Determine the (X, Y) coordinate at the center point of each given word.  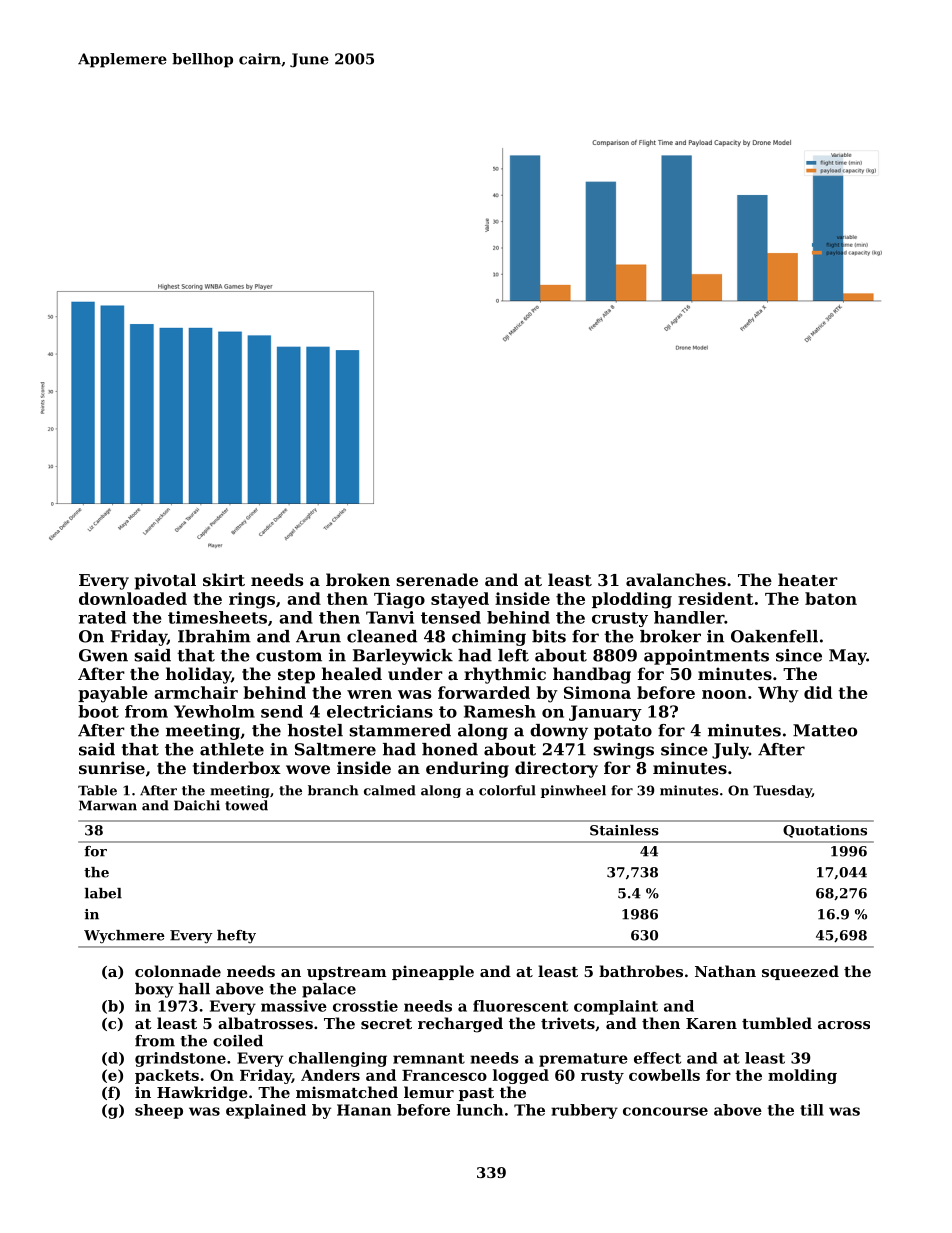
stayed (460, 600)
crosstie (365, 1006)
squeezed (800, 972)
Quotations (825, 831)
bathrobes (641, 971)
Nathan (725, 971)
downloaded (133, 598)
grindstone (180, 1059)
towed (246, 805)
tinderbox (237, 767)
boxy (154, 990)
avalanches (676, 579)
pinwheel (573, 791)
